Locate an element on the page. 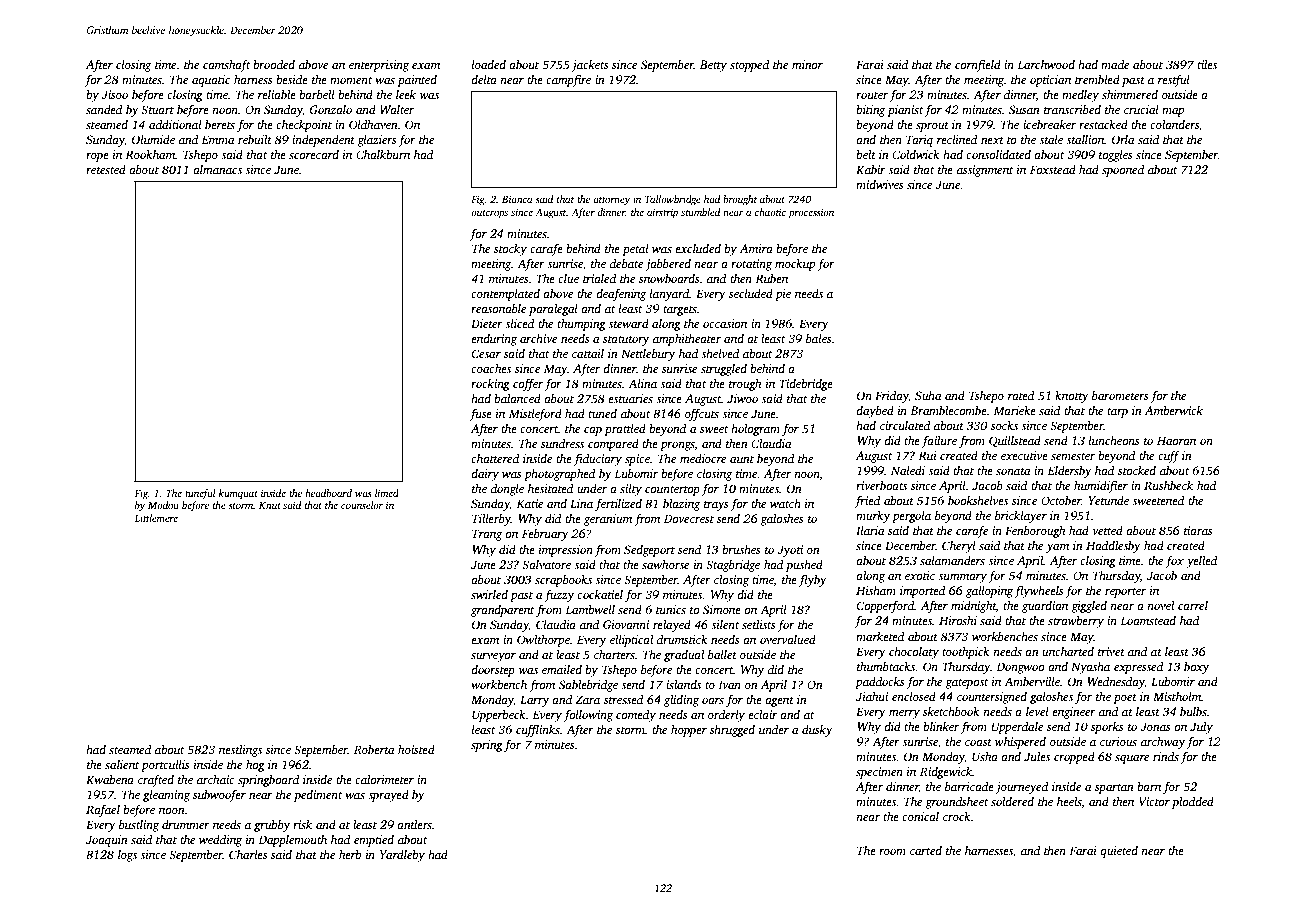  Yardleby is located at coordinates (402, 856).
